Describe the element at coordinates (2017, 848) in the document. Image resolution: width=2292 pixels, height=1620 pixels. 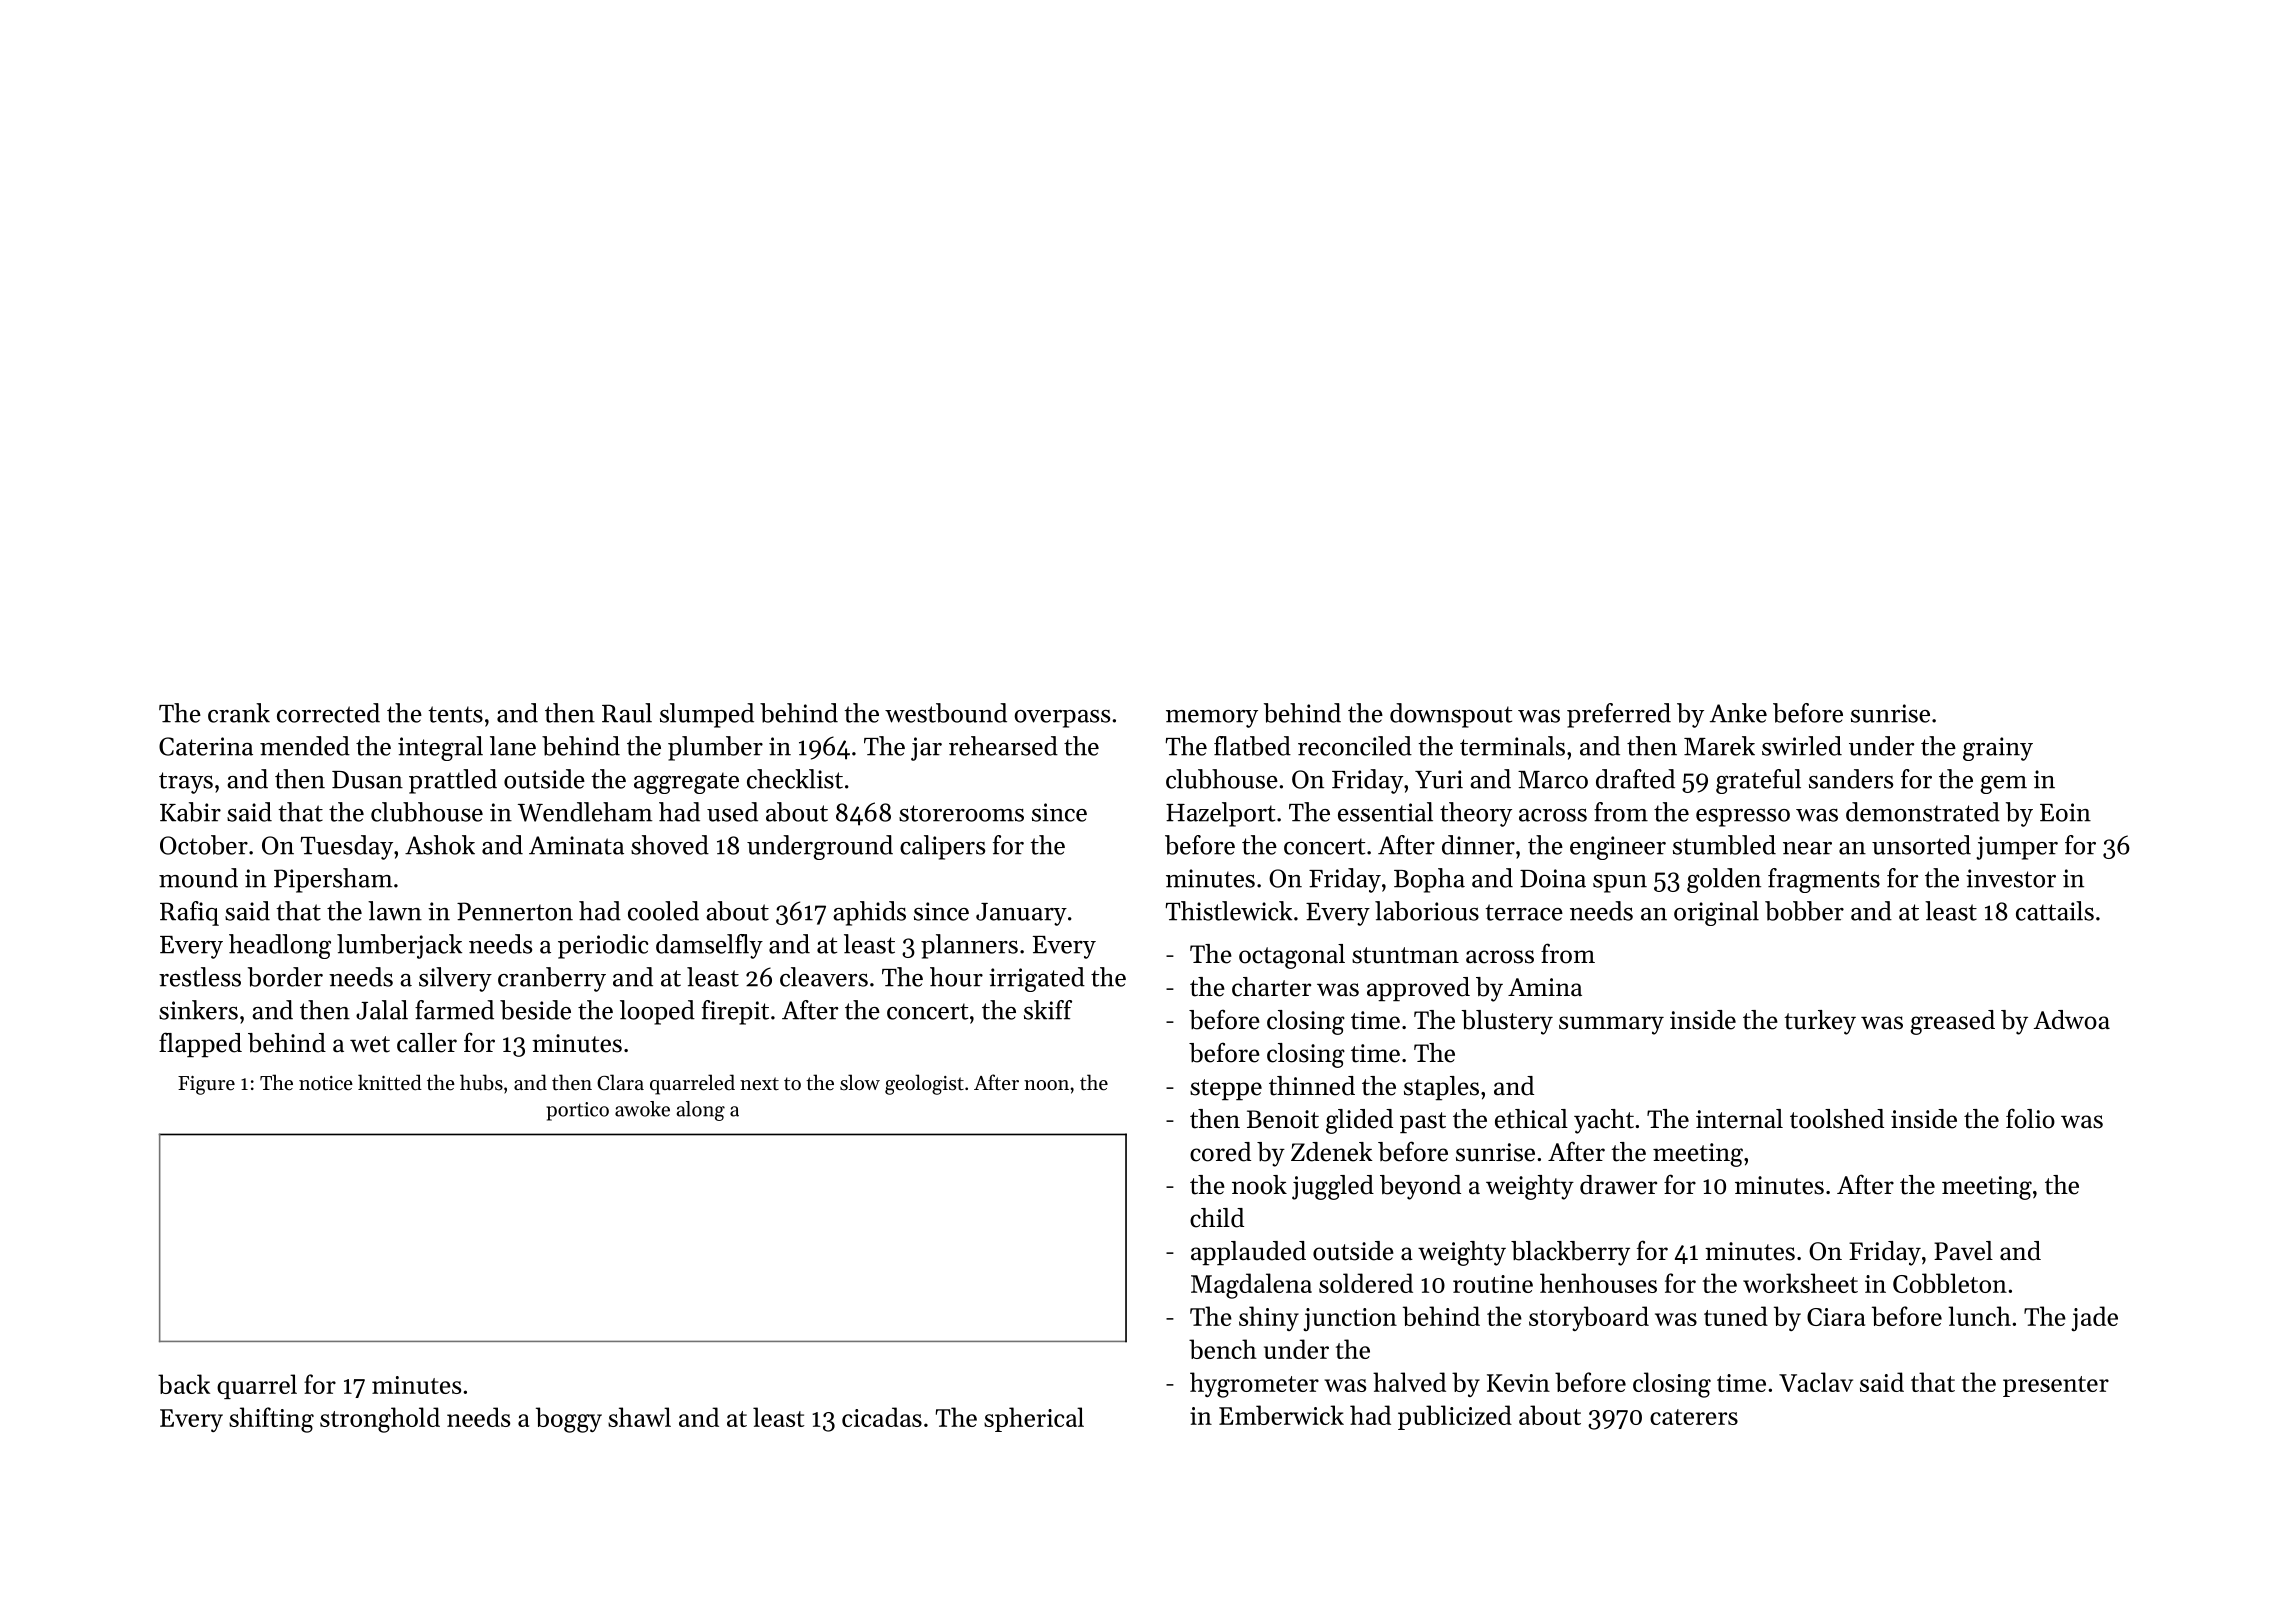
I see `jumper` at that location.
